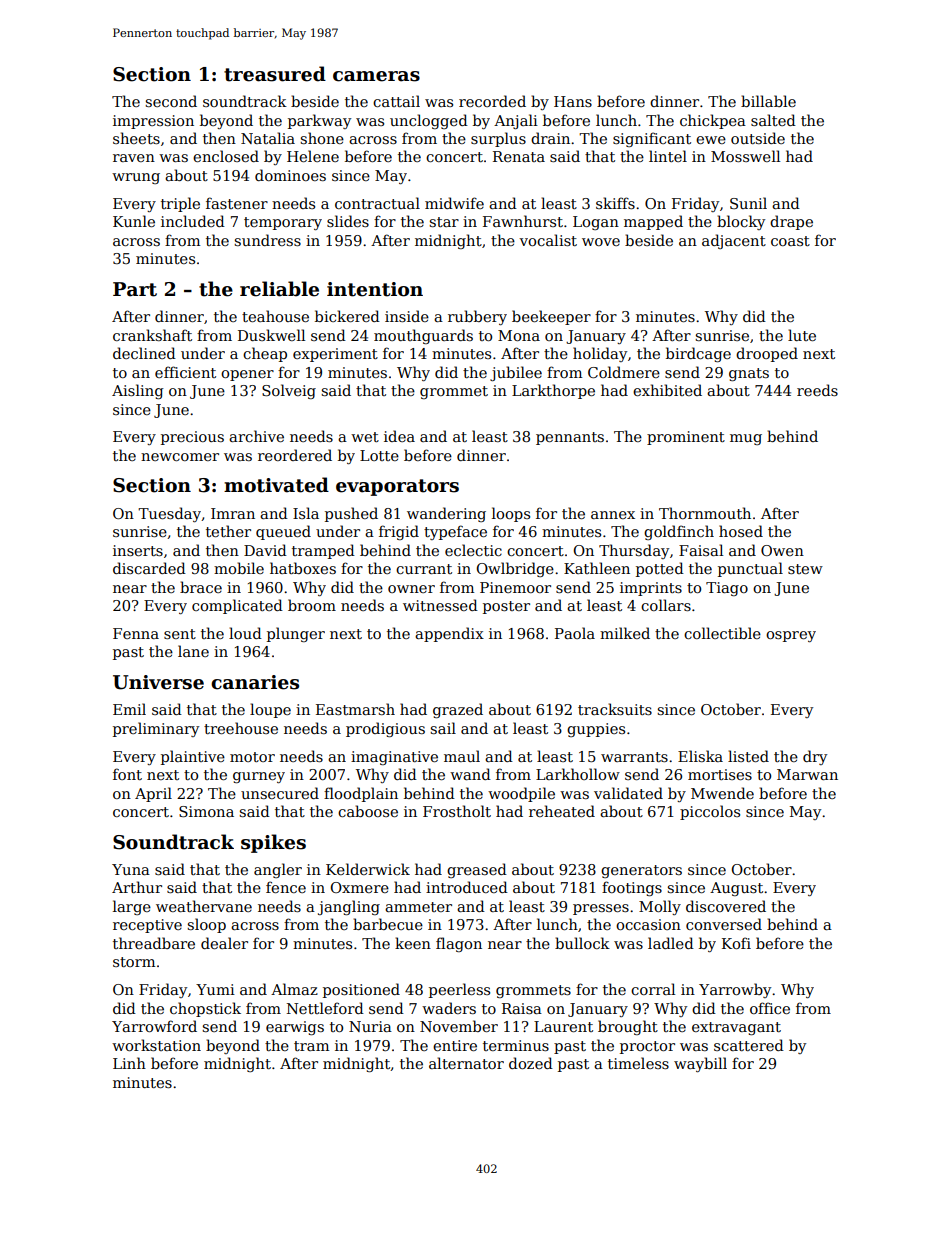 The width and height of the document is (952, 1233). What do you see at coordinates (129, 1063) in the document?
I see `Linh` at bounding box center [129, 1063].
